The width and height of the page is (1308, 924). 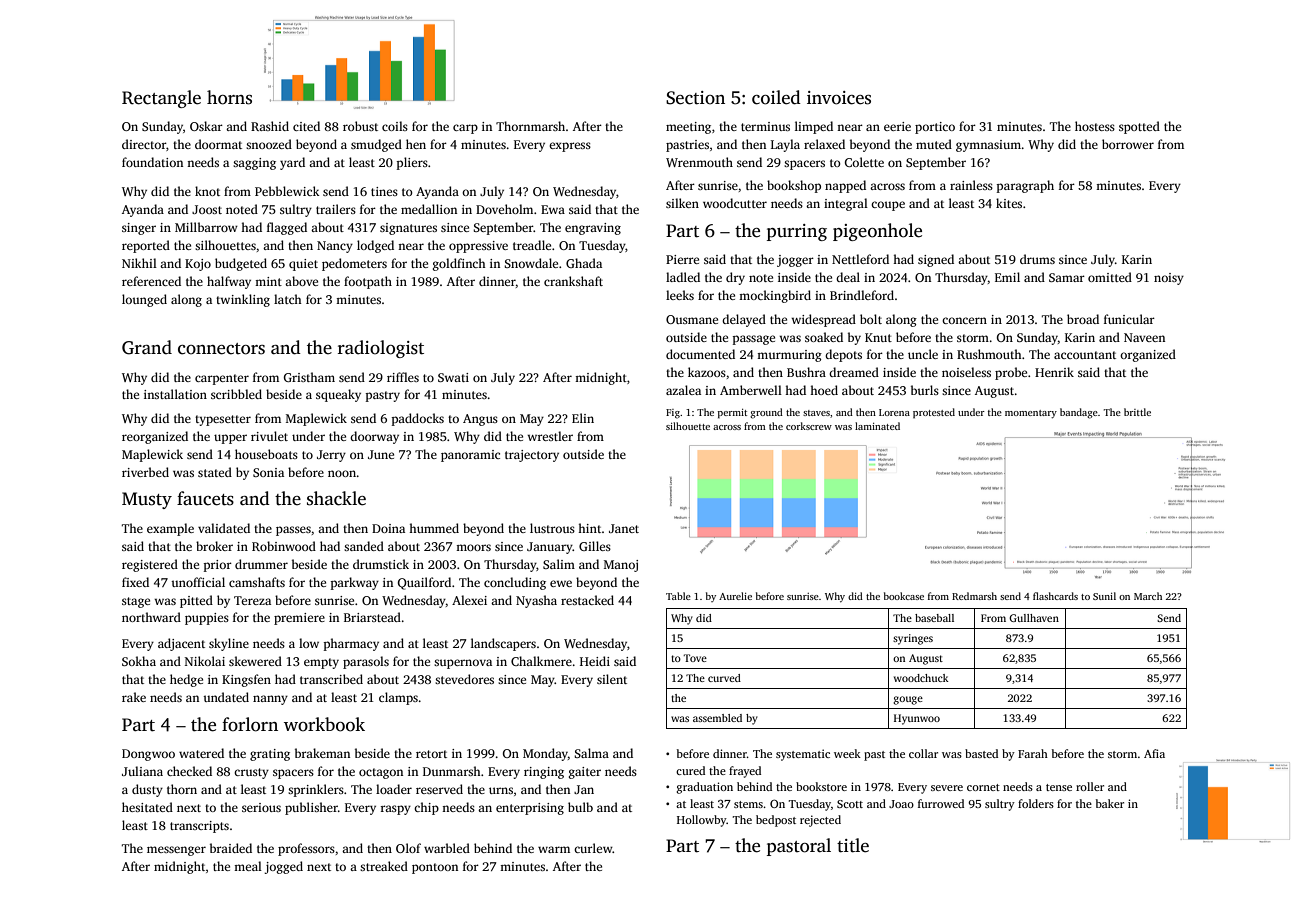 What do you see at coordinates (936, 260) in the page?
I see `signed` at bounding box center [936, 260].
